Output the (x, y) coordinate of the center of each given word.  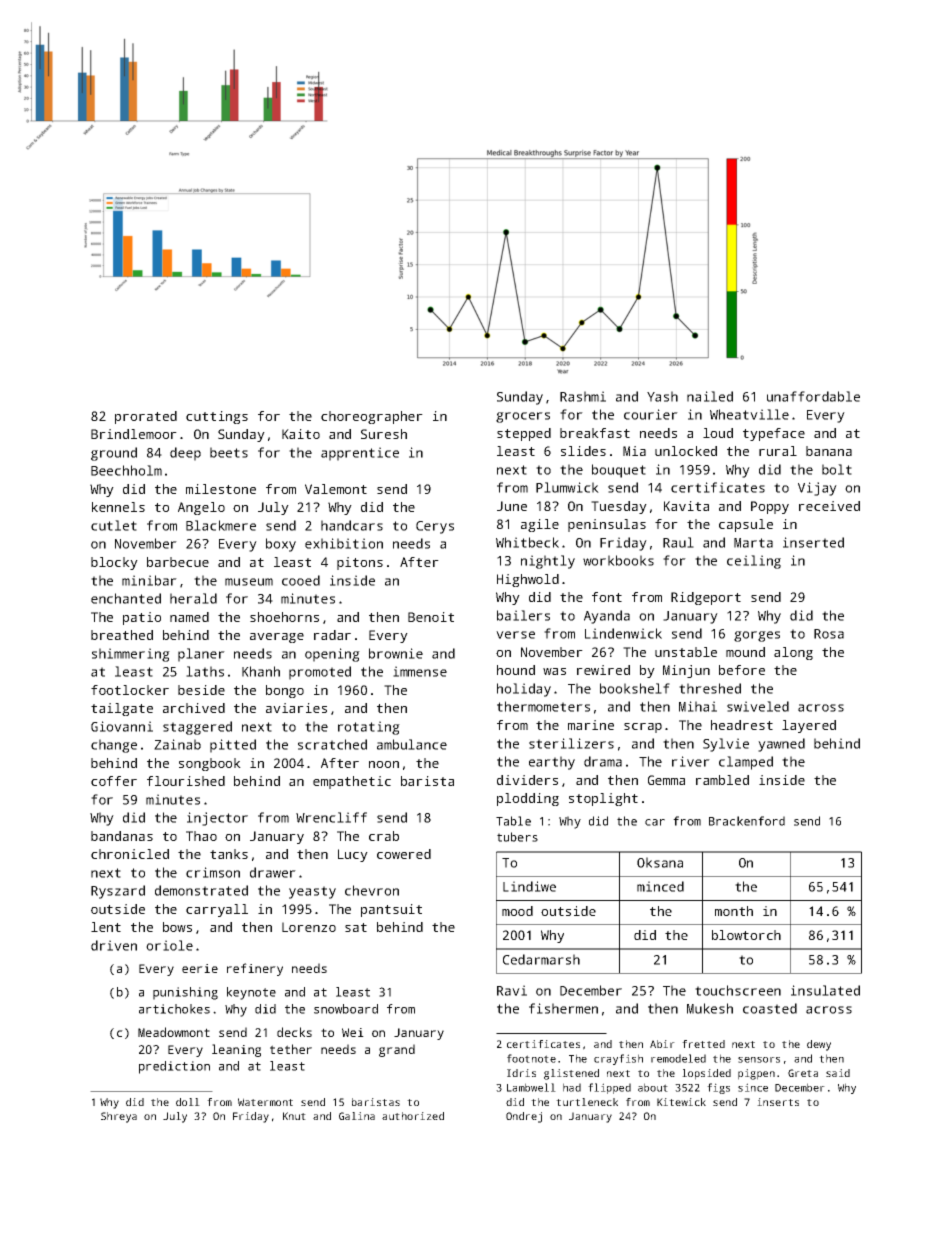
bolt (837, 469)
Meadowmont (174, 1032)
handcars (352, 525)
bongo (285, 691)
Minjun (686, 671)
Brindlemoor (134, 434)
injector (217, 819)
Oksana (660, 862)
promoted (320, 673)
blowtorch (746, 935)
